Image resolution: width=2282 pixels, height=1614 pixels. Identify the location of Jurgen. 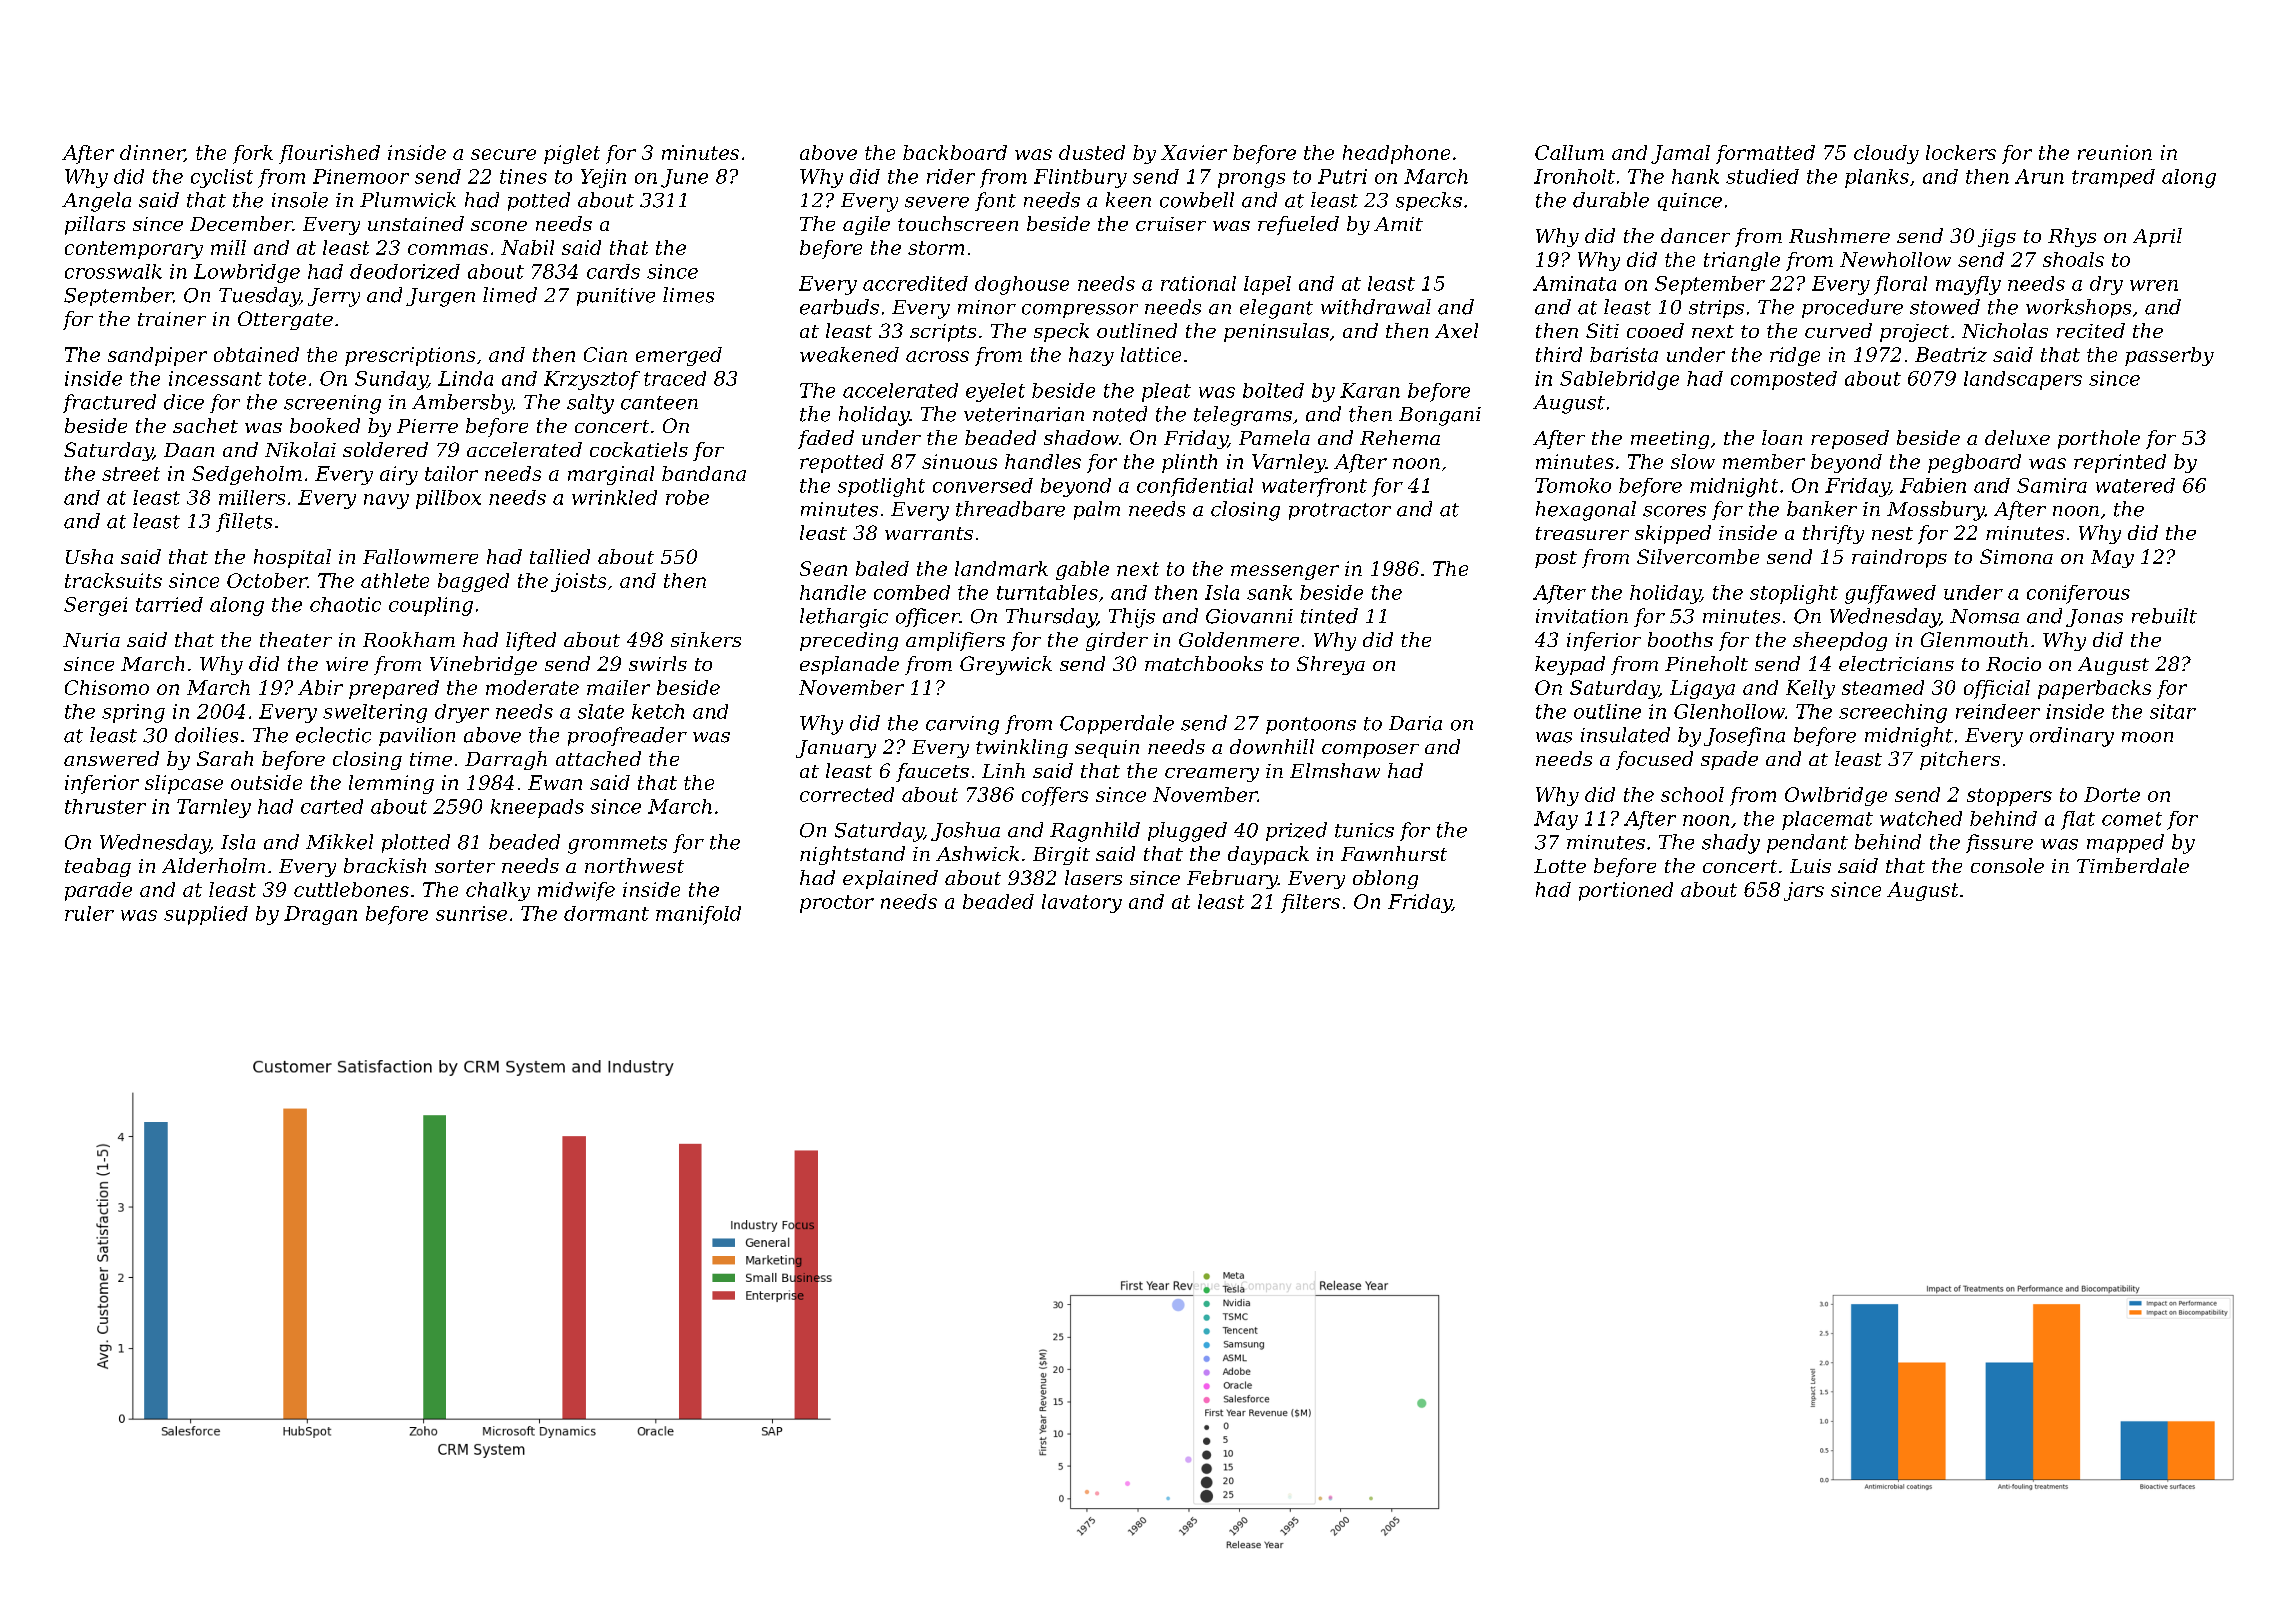
(440, 297).
